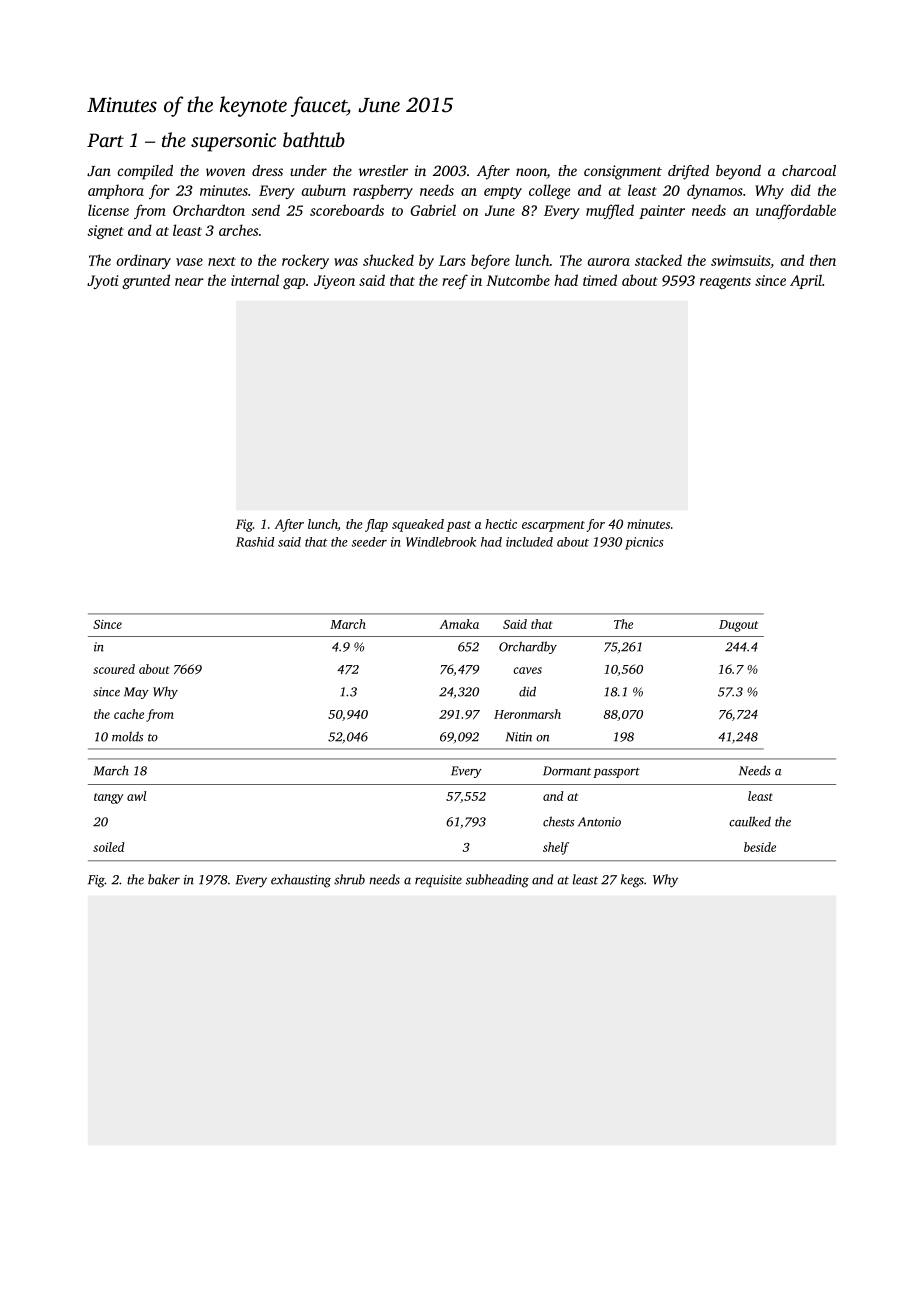 The height and width of the screenshot is (1308, 924). I want to click on scoured, so click(114, 669).
